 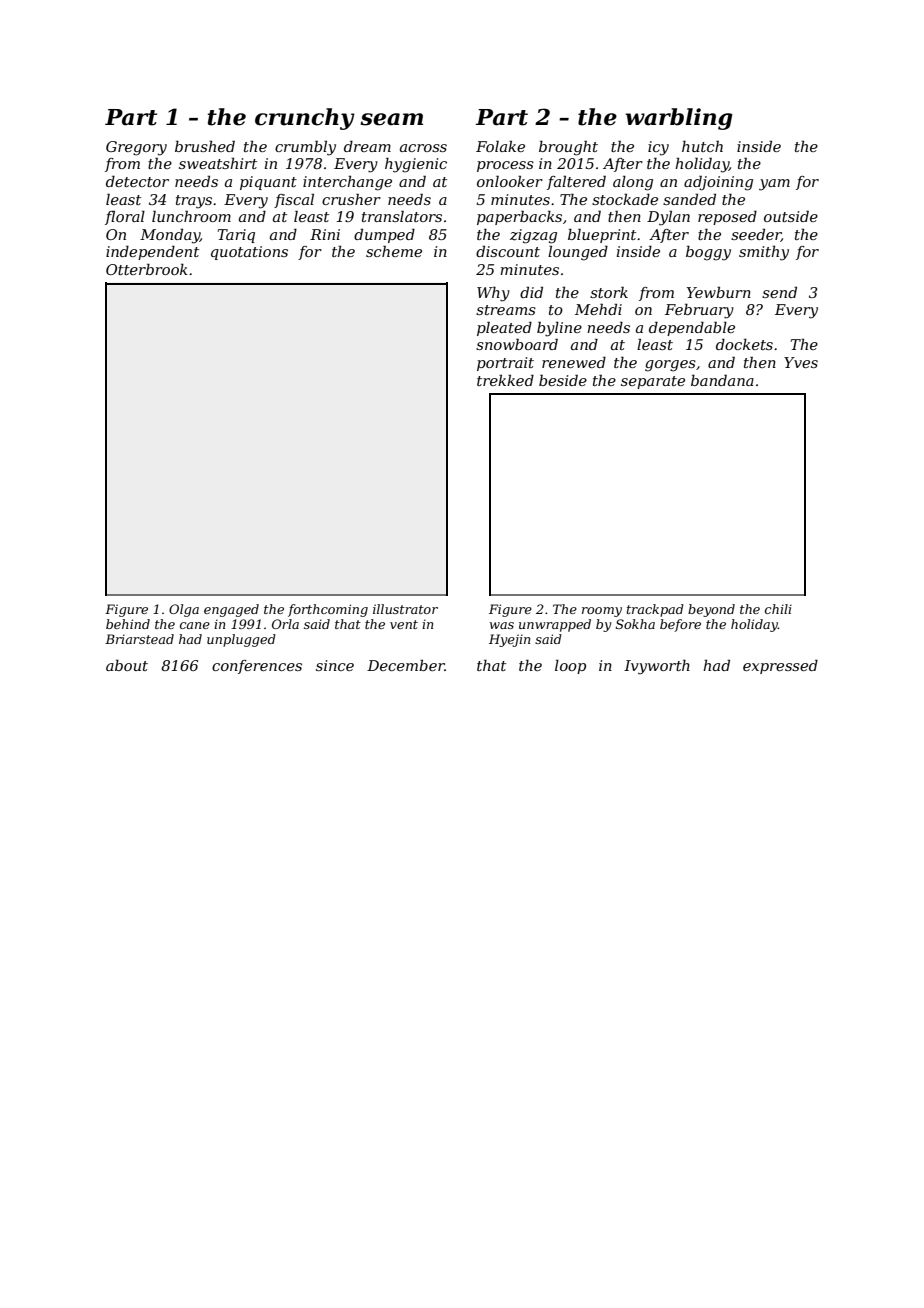 I want to click on stockade, so click(x=625, y=199).
